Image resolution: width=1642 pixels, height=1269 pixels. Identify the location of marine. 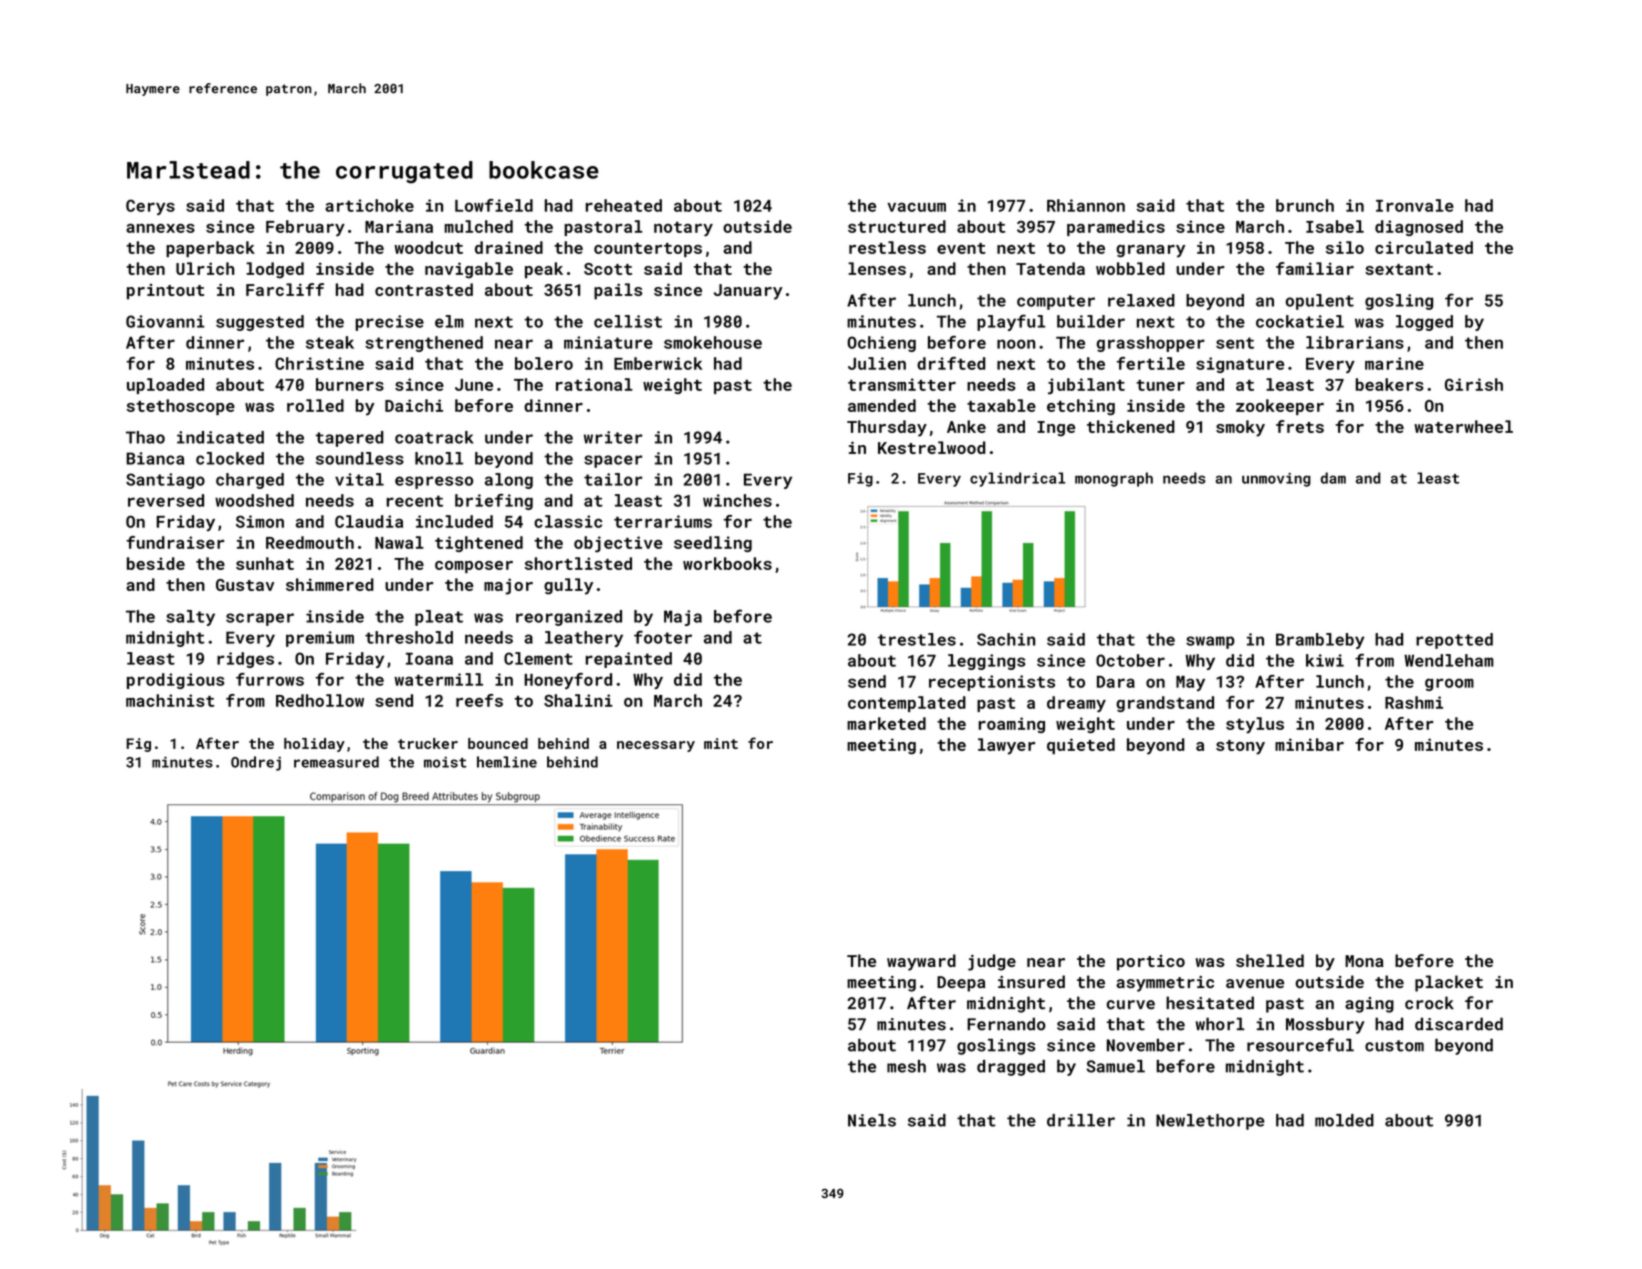
(1394, 363).
